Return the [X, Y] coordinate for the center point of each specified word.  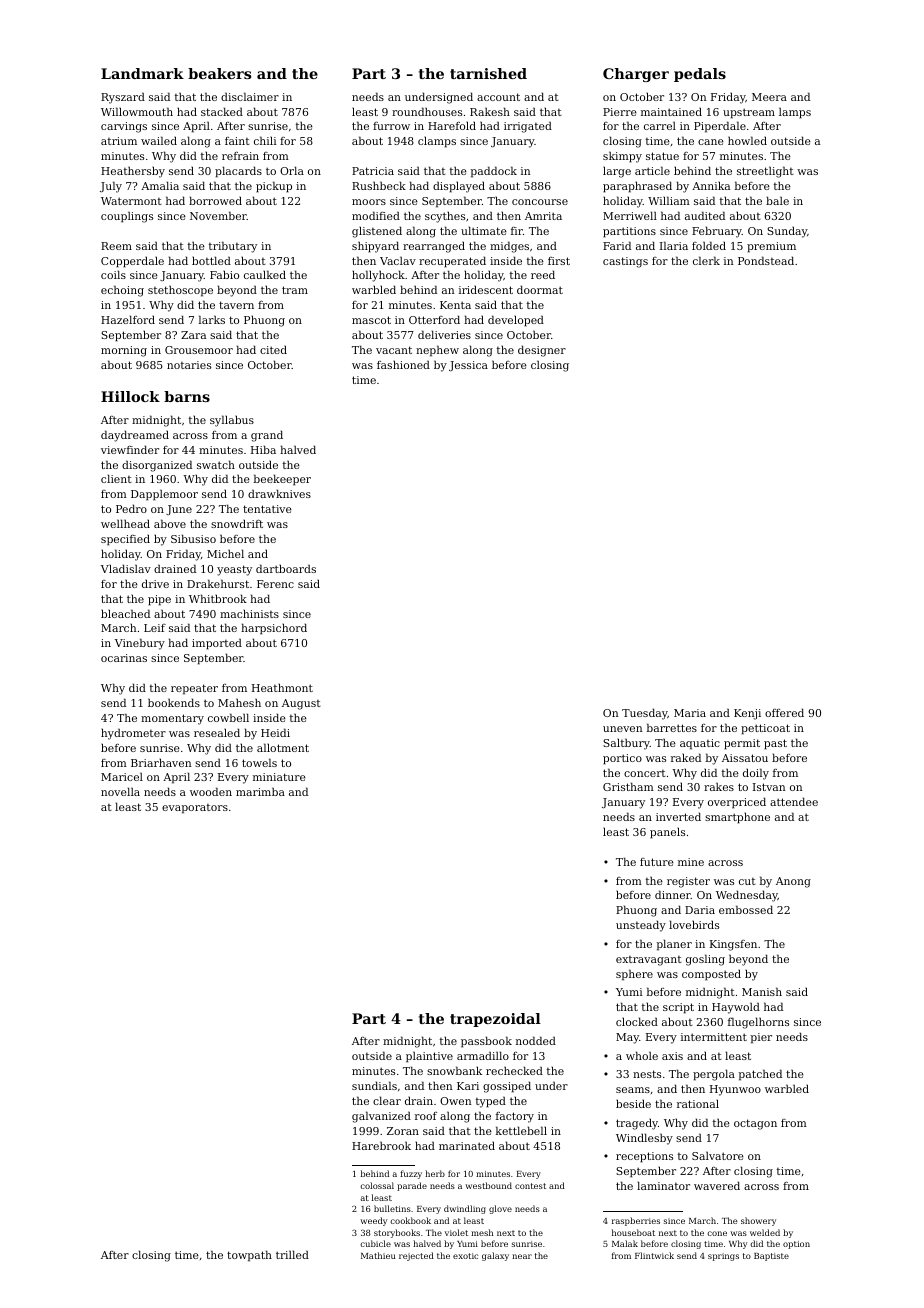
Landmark [142, 73]
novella [120, 791]
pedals [700, 75]
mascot [371, 320]
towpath [249, 1256]
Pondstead [766, 260]
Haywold [736, 1008]
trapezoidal [495, 1020]
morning [124, 351]
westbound [488, 1185]
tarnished [488, 73]
